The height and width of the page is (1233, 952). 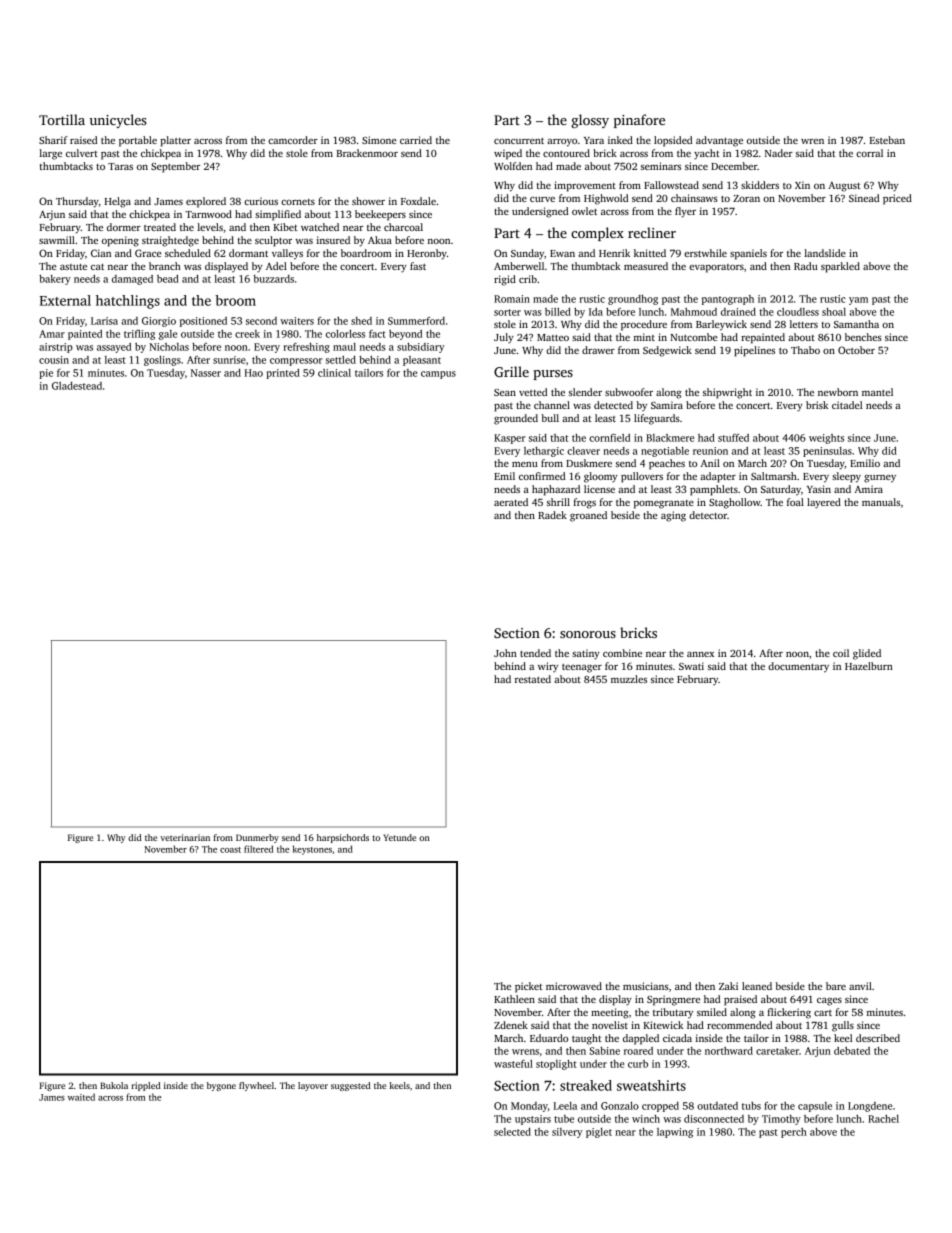 I want to click on Amberwell, so click(x=519, y=266).
